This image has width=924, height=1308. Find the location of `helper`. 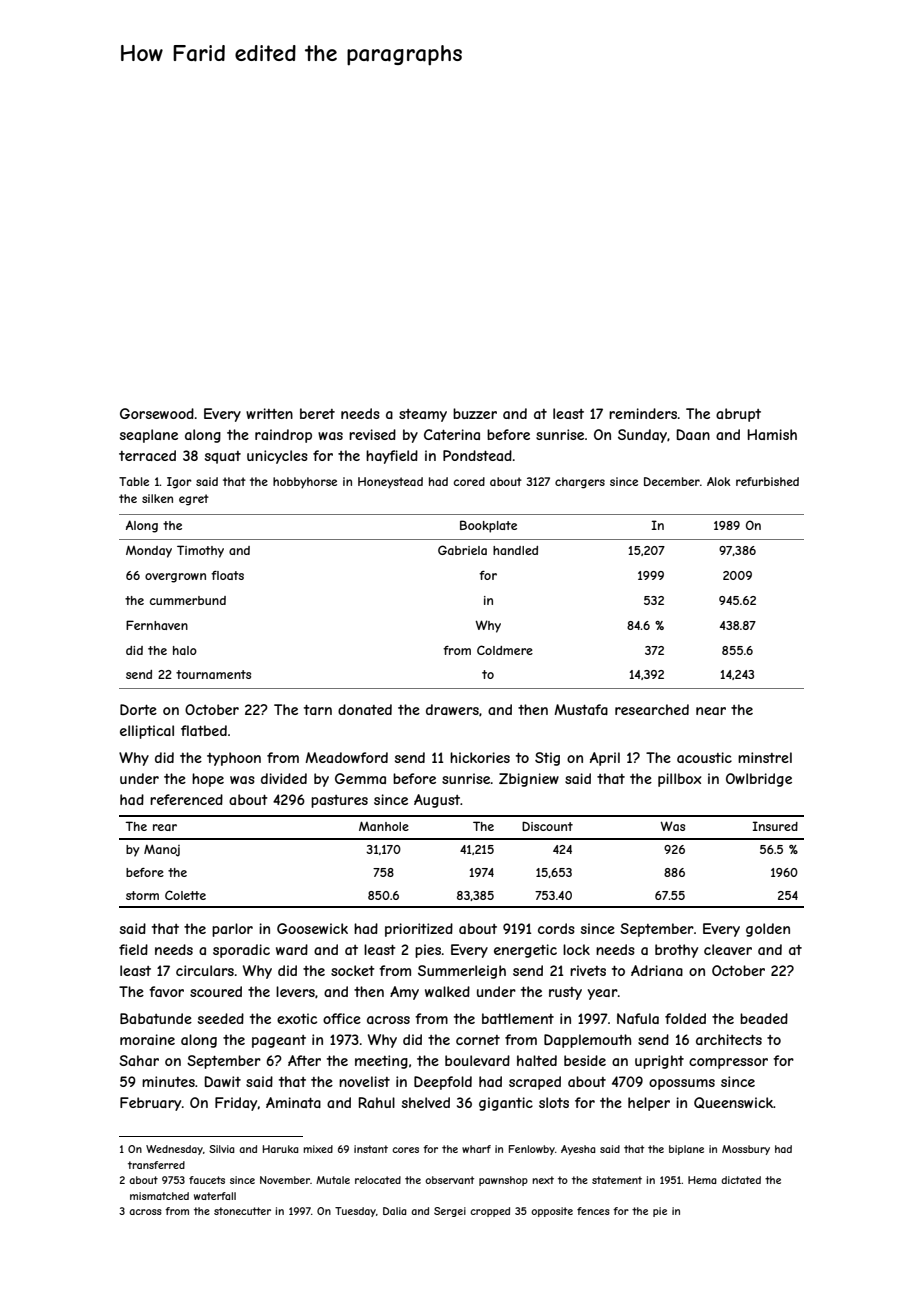

helper is located at coordinates (649, 1104).
